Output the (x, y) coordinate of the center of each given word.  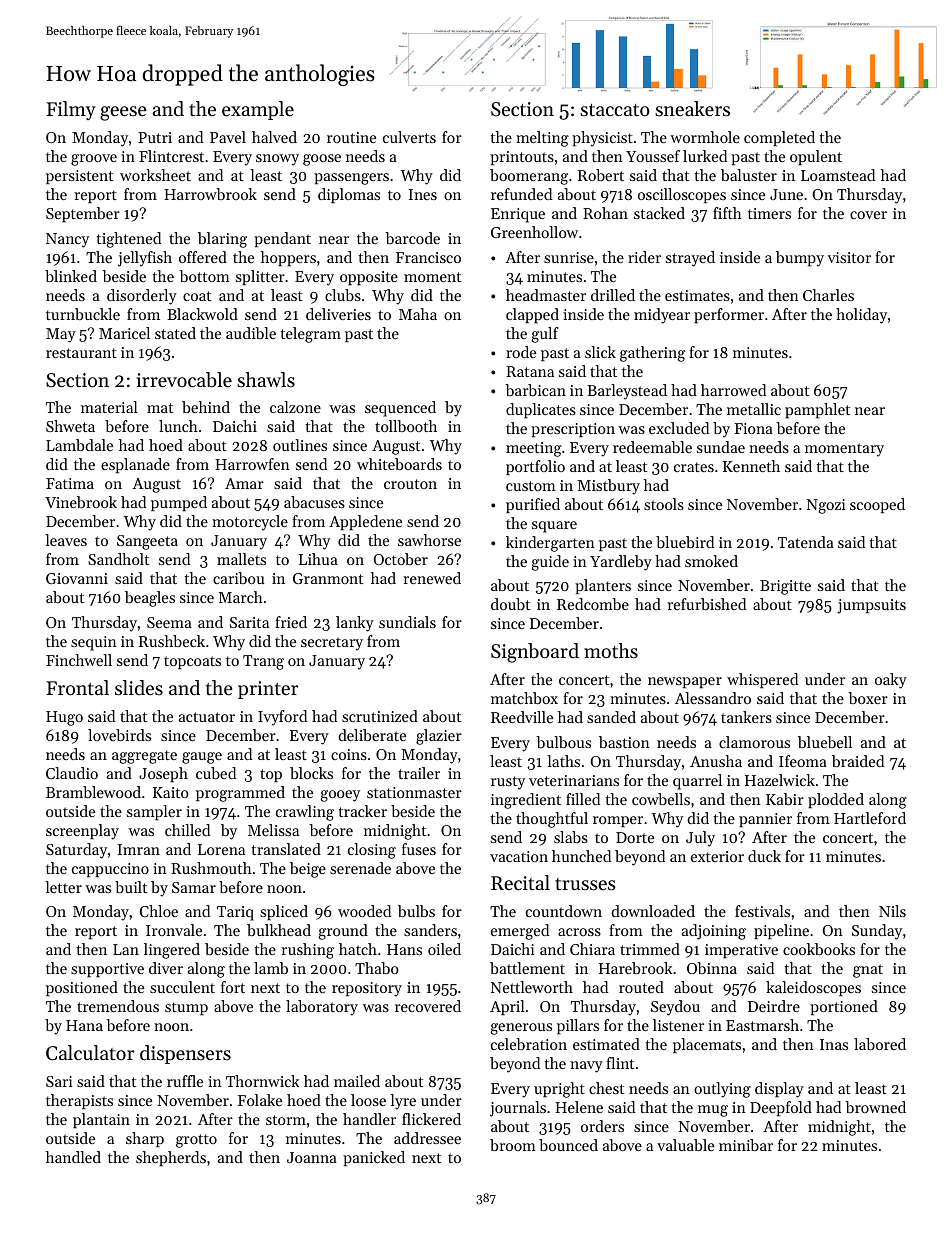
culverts (409, 137)
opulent (816, 157)
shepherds (171, 1158)
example (258, 110)
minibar (746, 1145)
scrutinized (380, 716)
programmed (240, 794)
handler (369, 1119)
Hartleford (870, 818)
